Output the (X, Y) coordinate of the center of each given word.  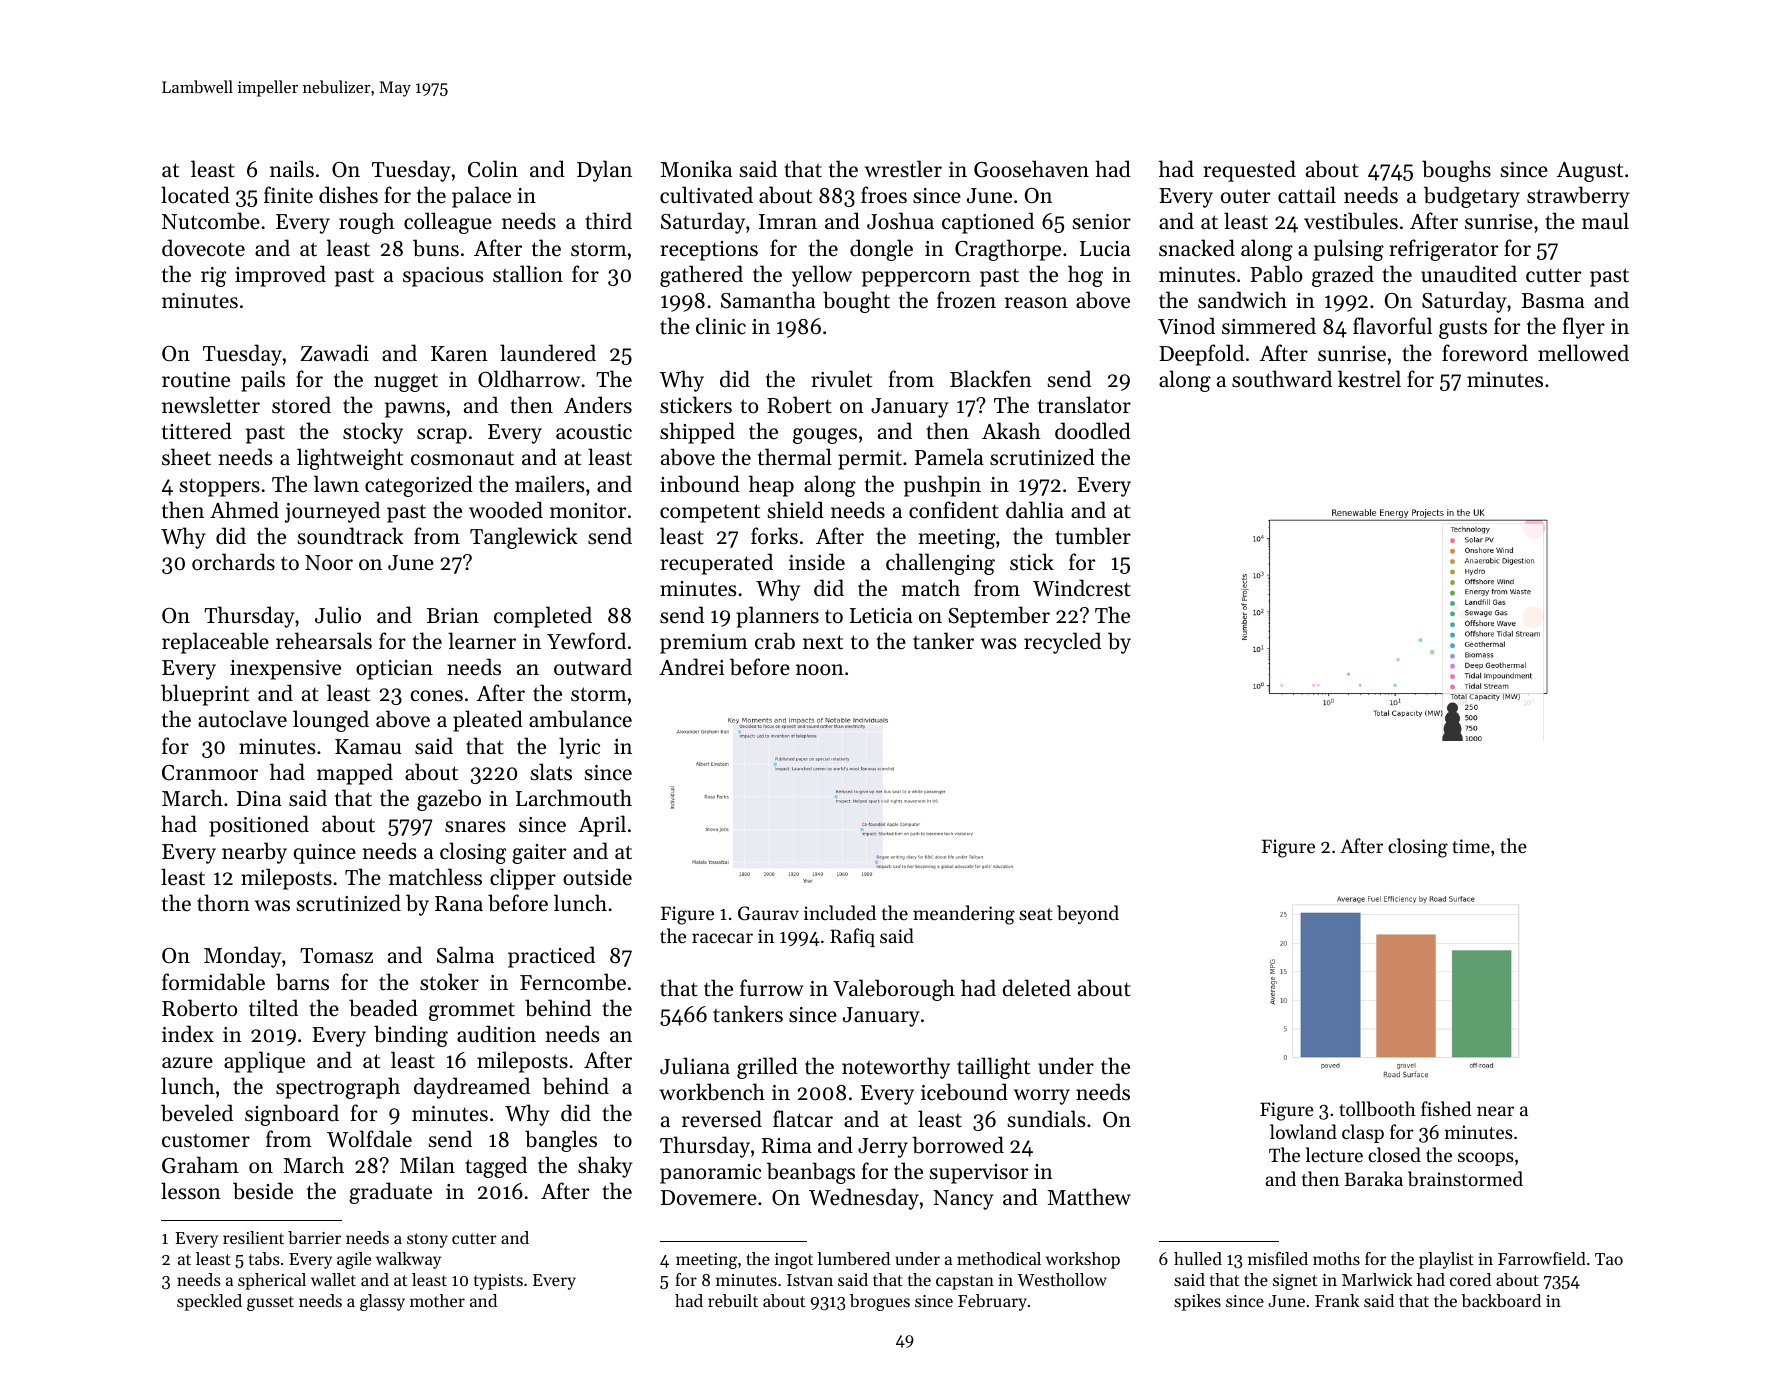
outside (597, 877)
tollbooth (1377, 1109)
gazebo (449, 800)
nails (292, 169)
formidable (213, 982)
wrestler (903, 169)
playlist (1446, 1260)
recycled (1062, 643)
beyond (1088, 914)
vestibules (1351, 221)
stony (427, 1240)
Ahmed (244, 510)
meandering (964, 915)
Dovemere (709, 1198)
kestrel (1369, 379)
